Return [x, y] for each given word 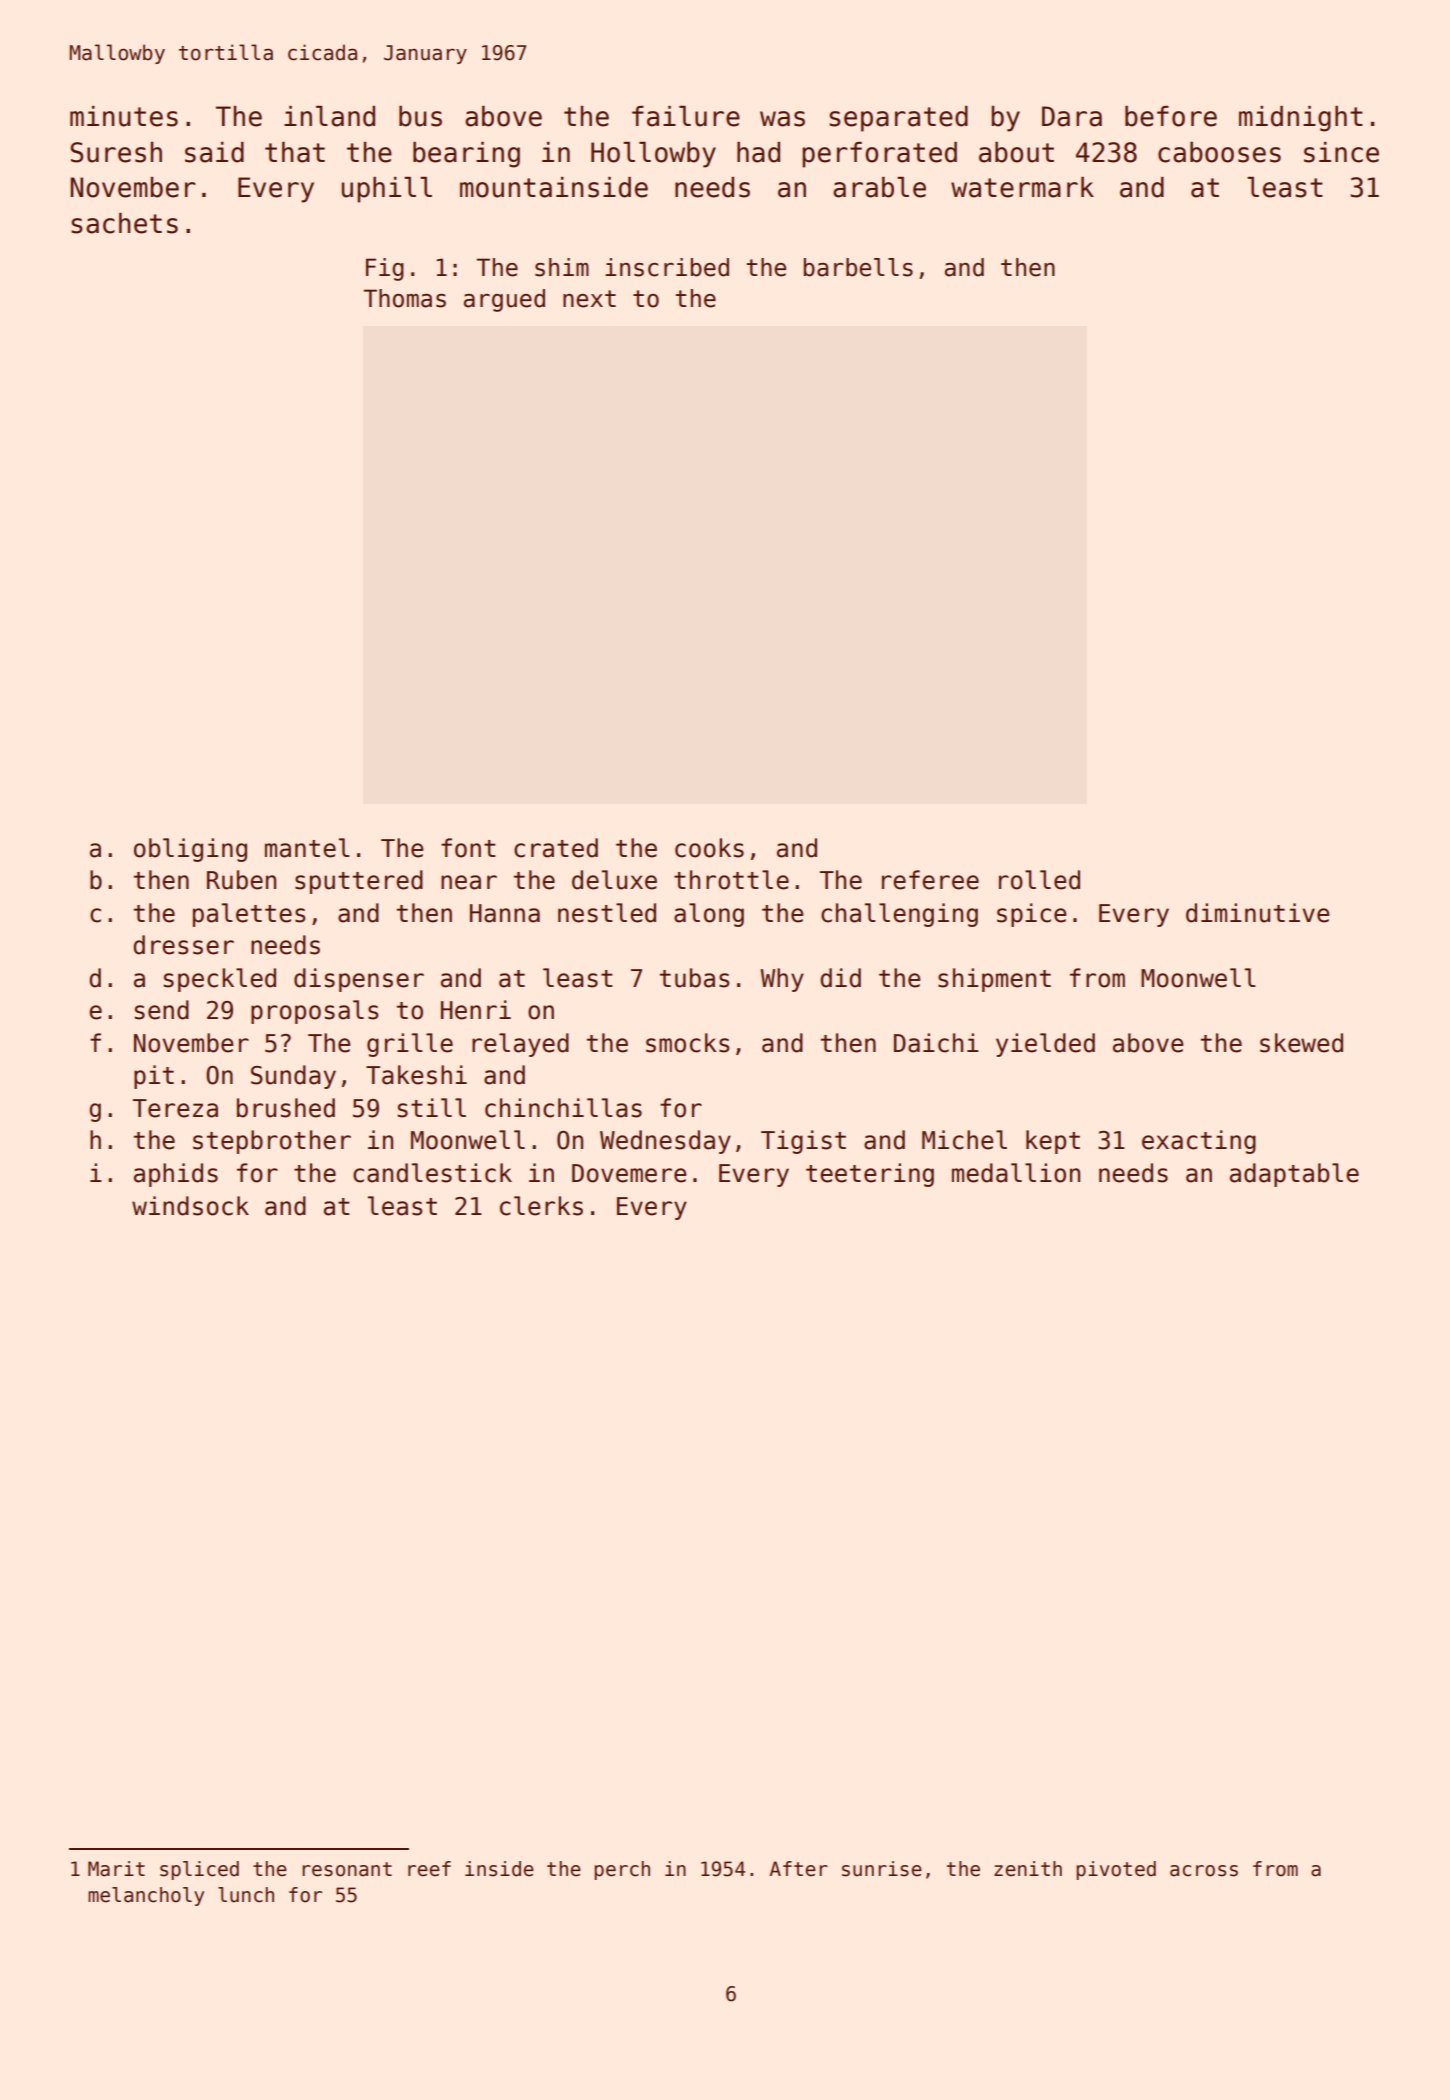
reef [429, 1869]
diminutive [1257, 913]
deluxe [614, 880]
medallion [1016, 1173]
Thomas [405, 298]
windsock [190, 1206]
